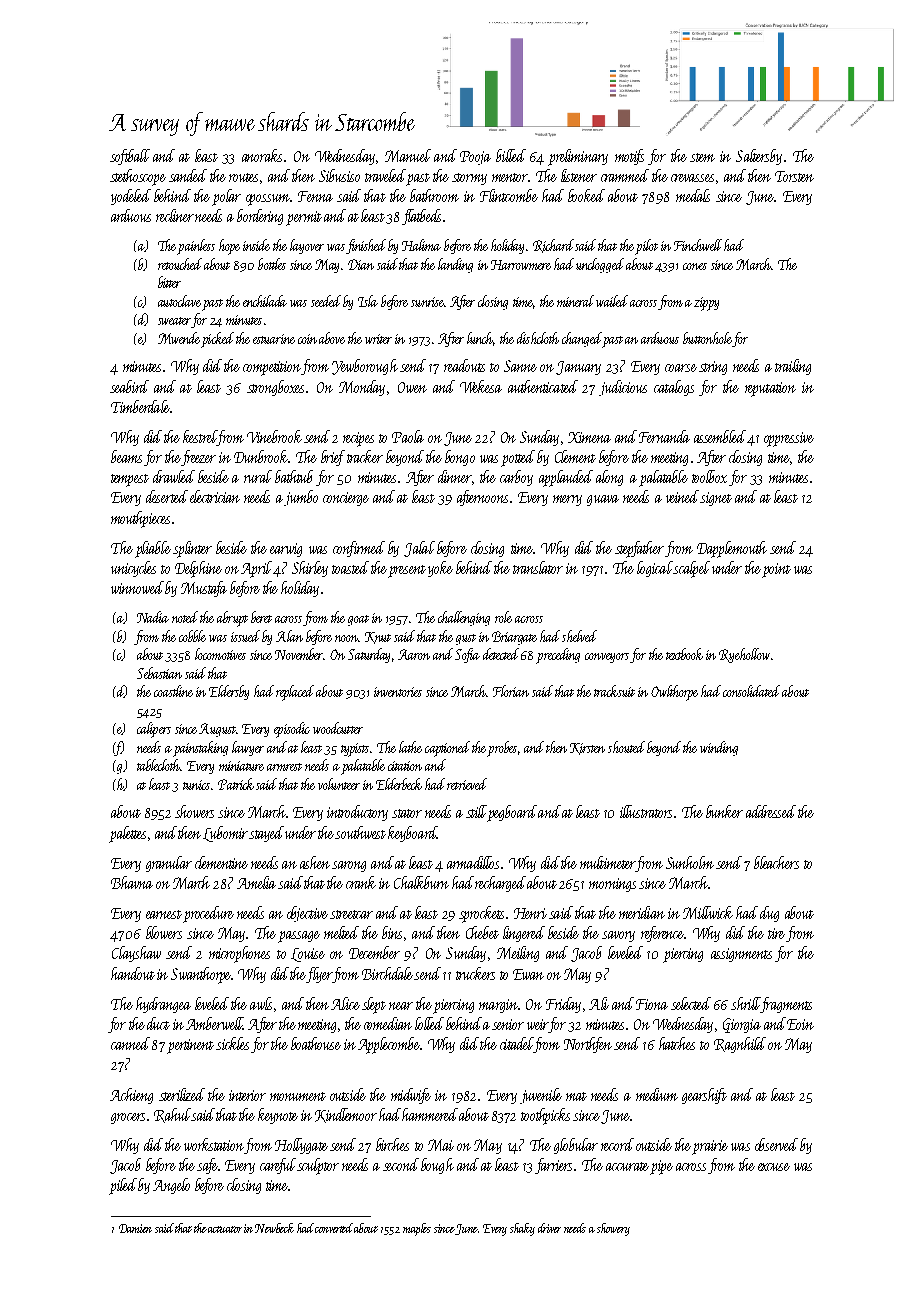 The width and height of the document is (924, 1308). What do you see at coordinates (759, 157) in the document?
I see `Saltersby` at bounding box center [759, 157].
